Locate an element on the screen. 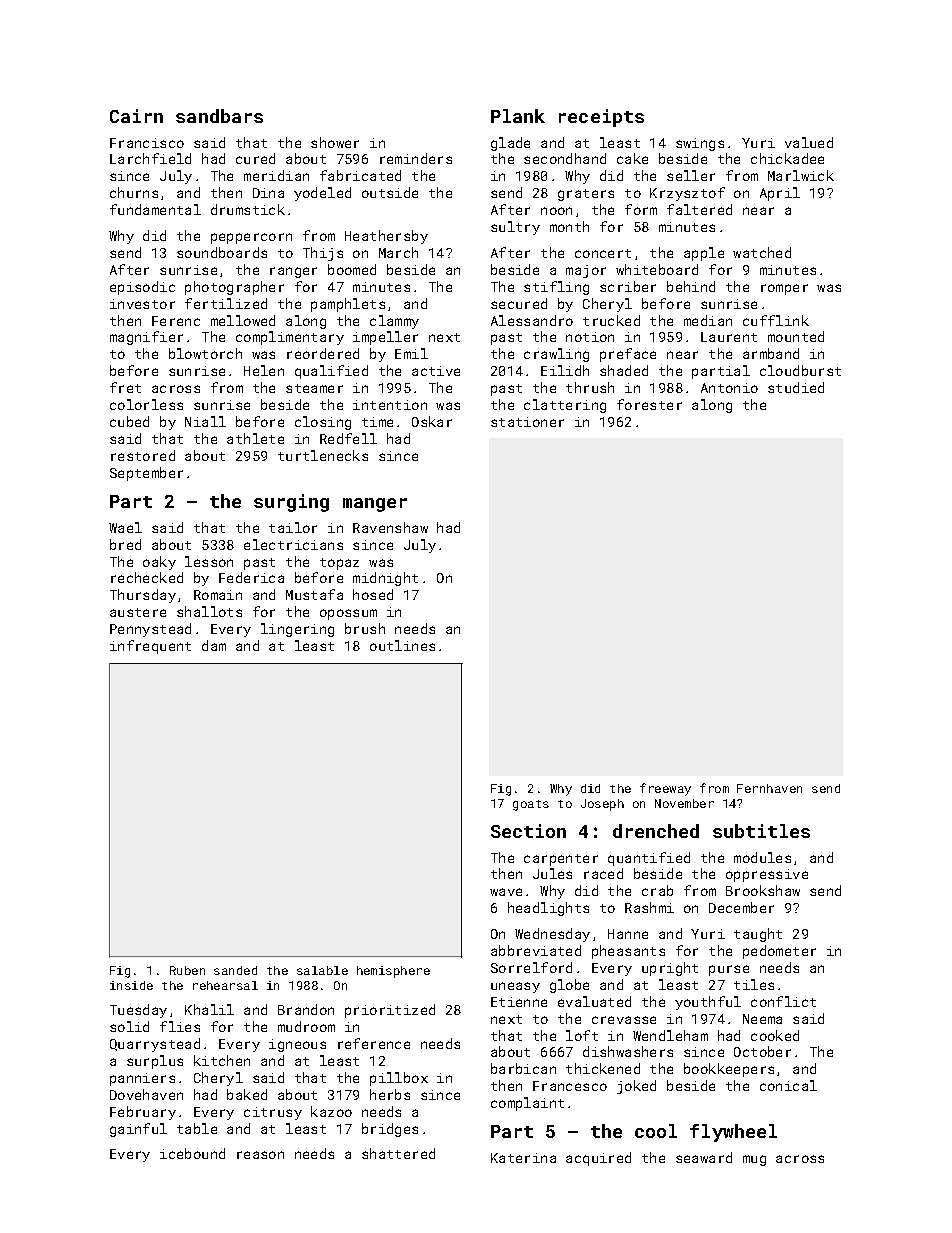 This screenshot has height=1233, width=952. secondhand is located at coordinates (565, 158).
